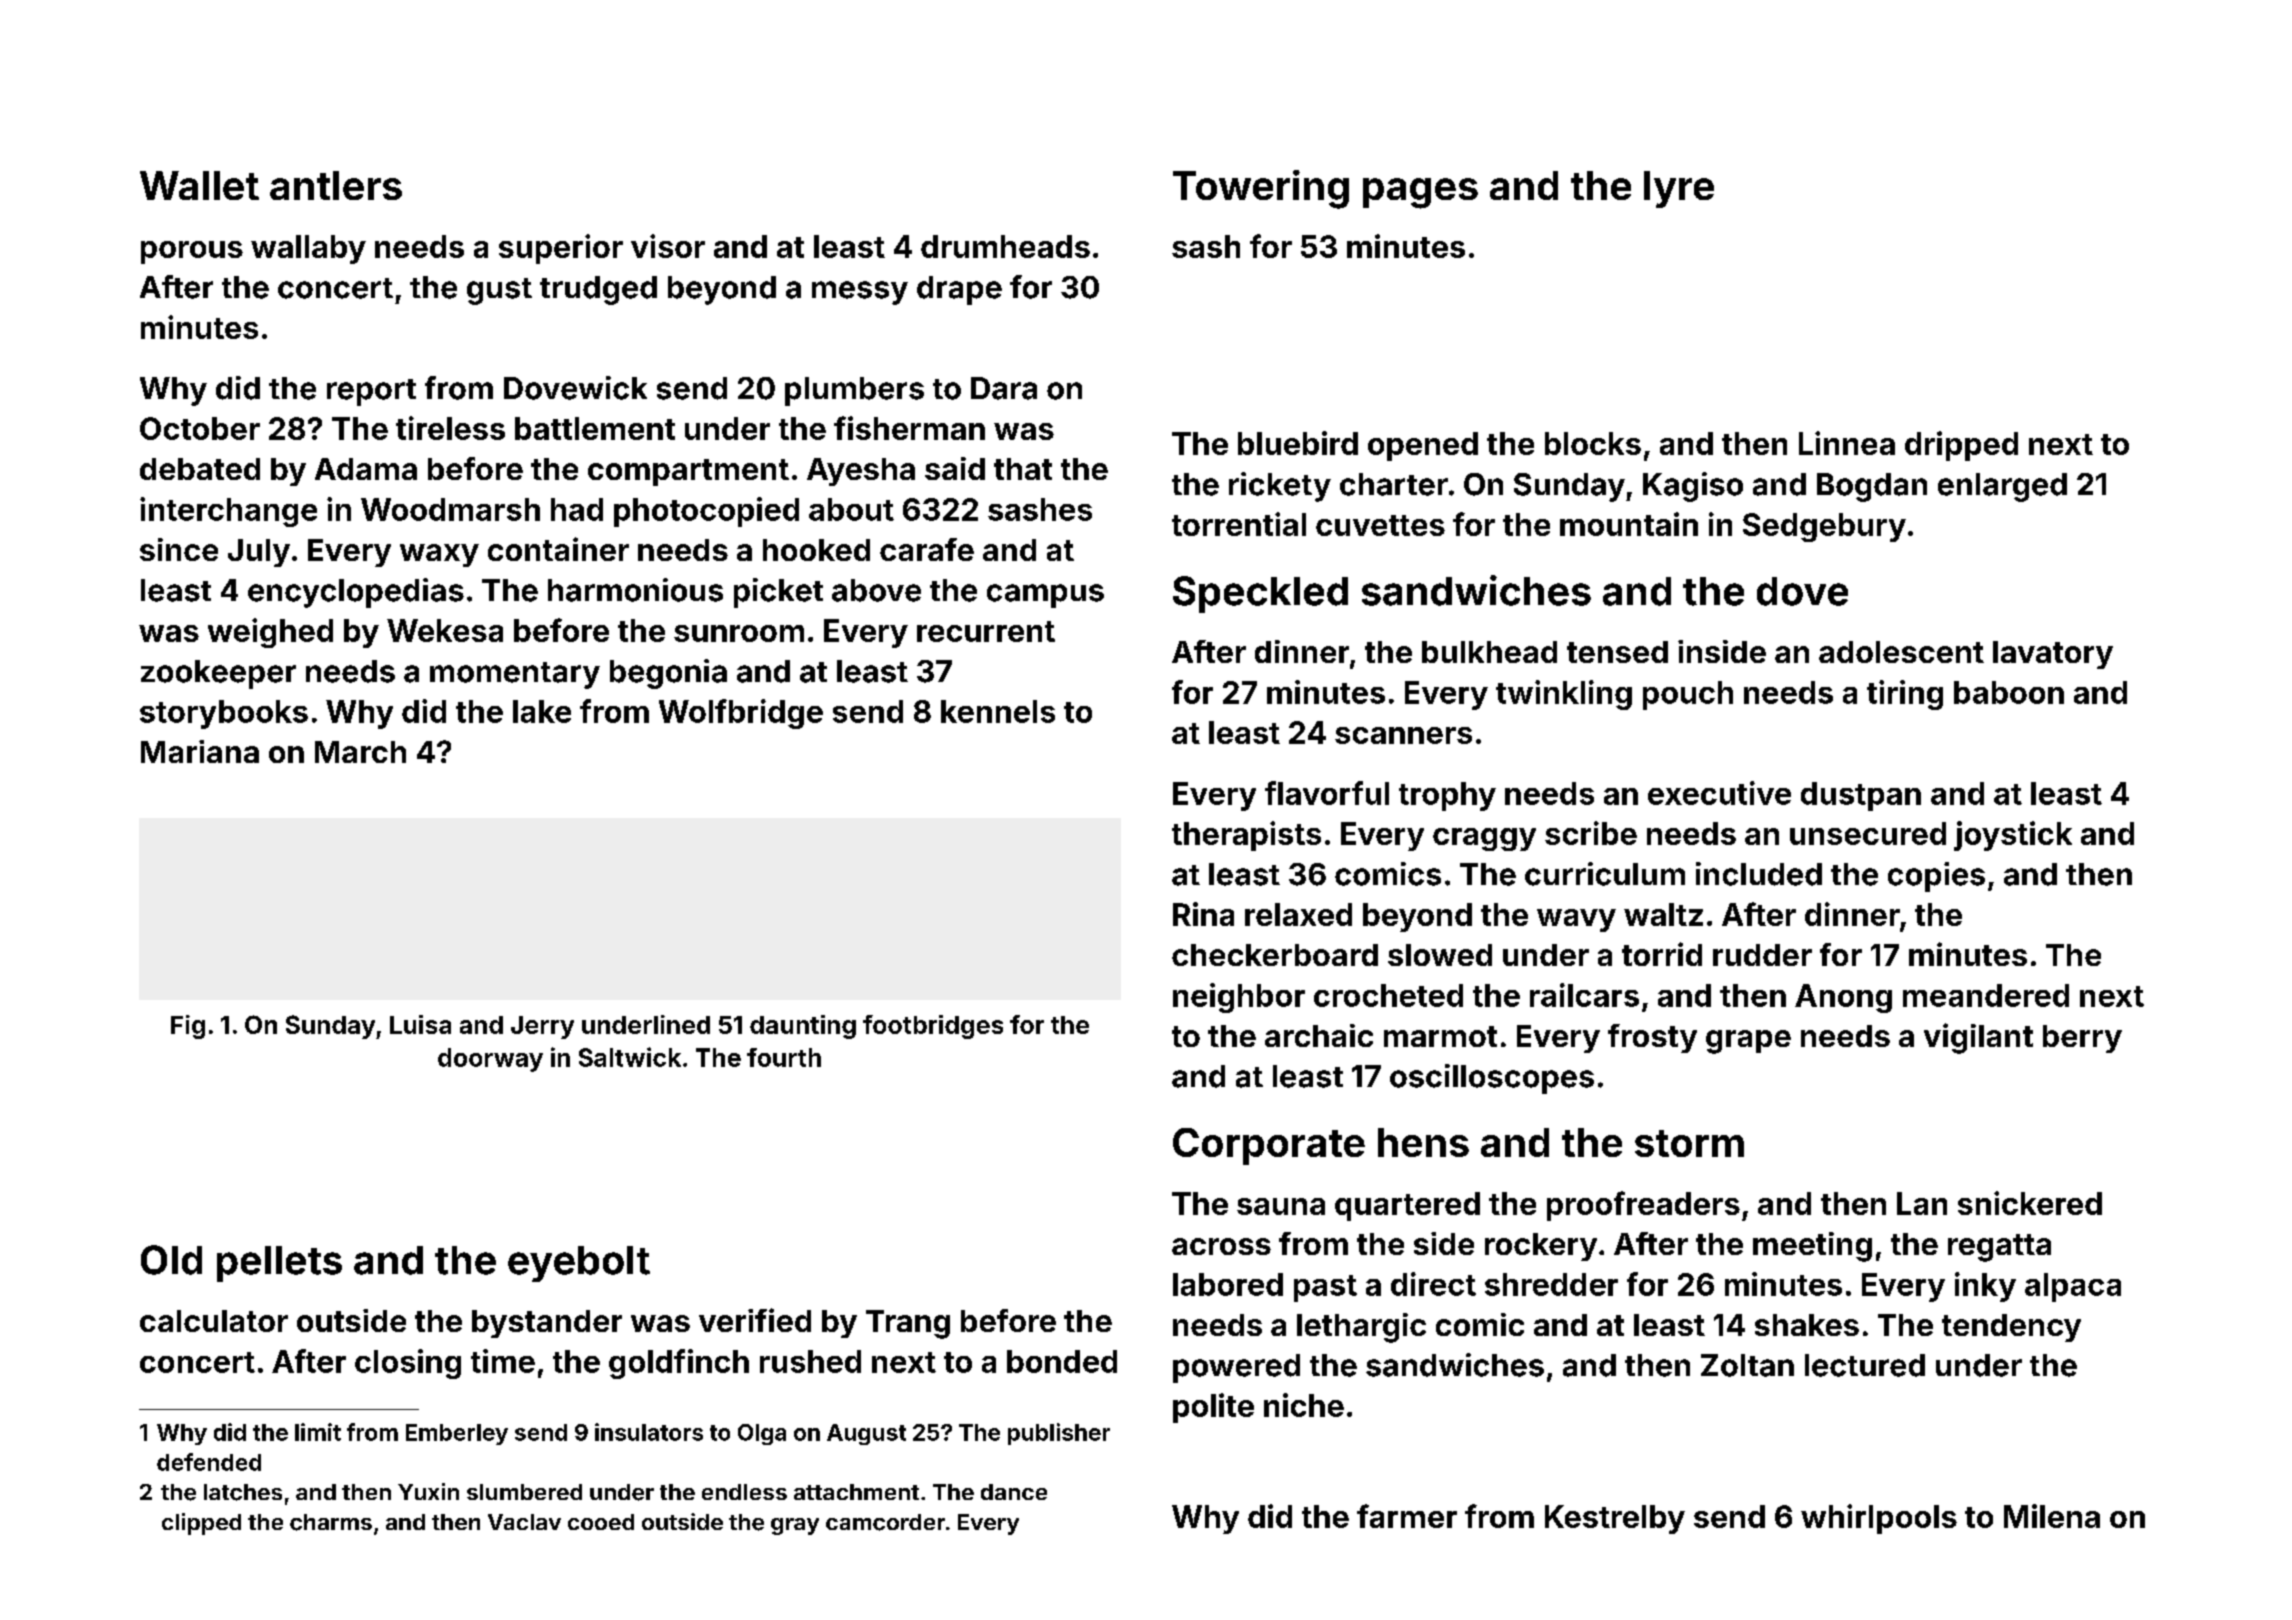 This screenshot has width=2292, height=1620. I want to click on Mariana, so click(200, 751).
